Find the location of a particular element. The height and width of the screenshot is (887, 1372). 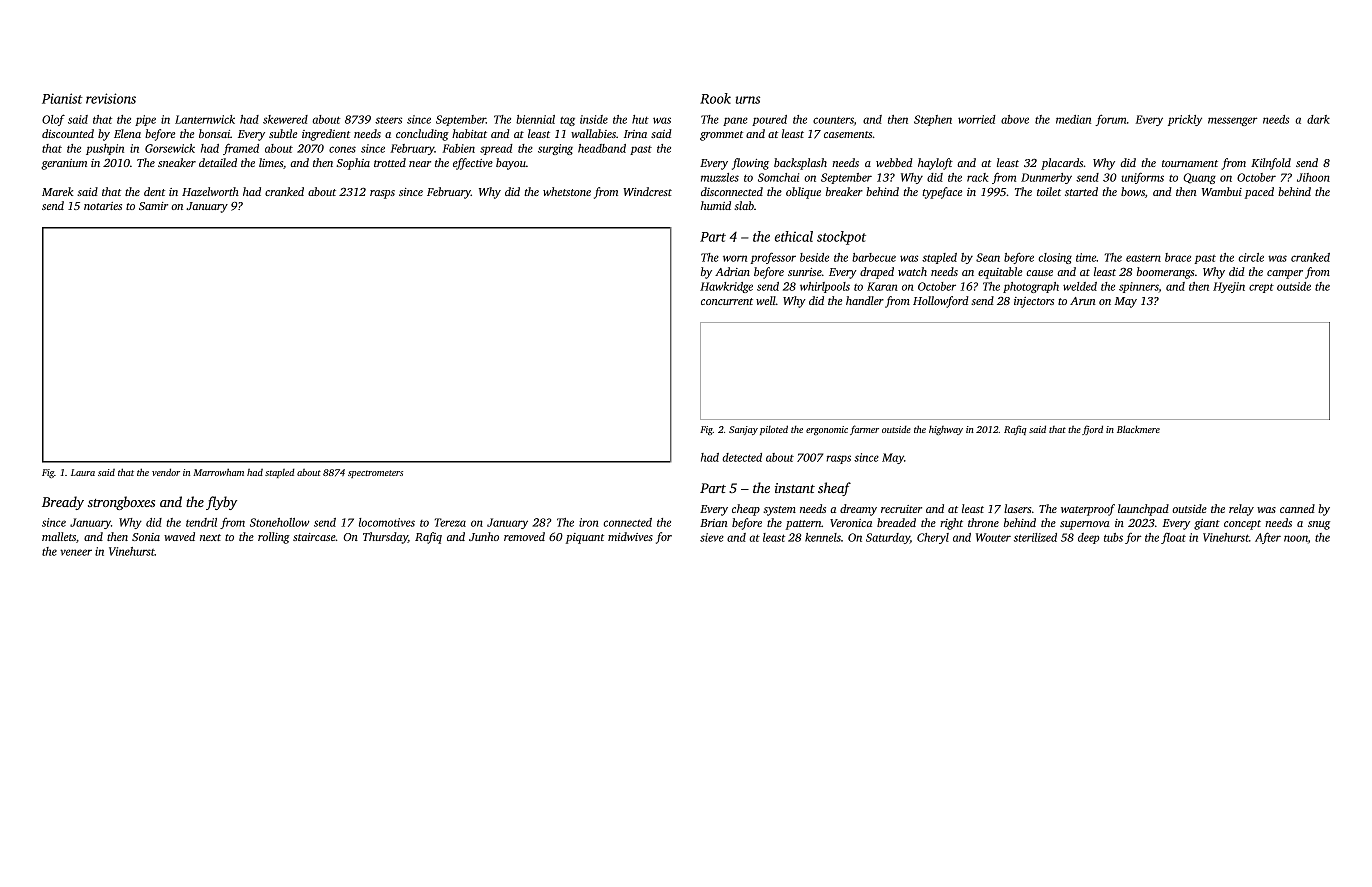

Thursday is located at coordinates (385, 538).
